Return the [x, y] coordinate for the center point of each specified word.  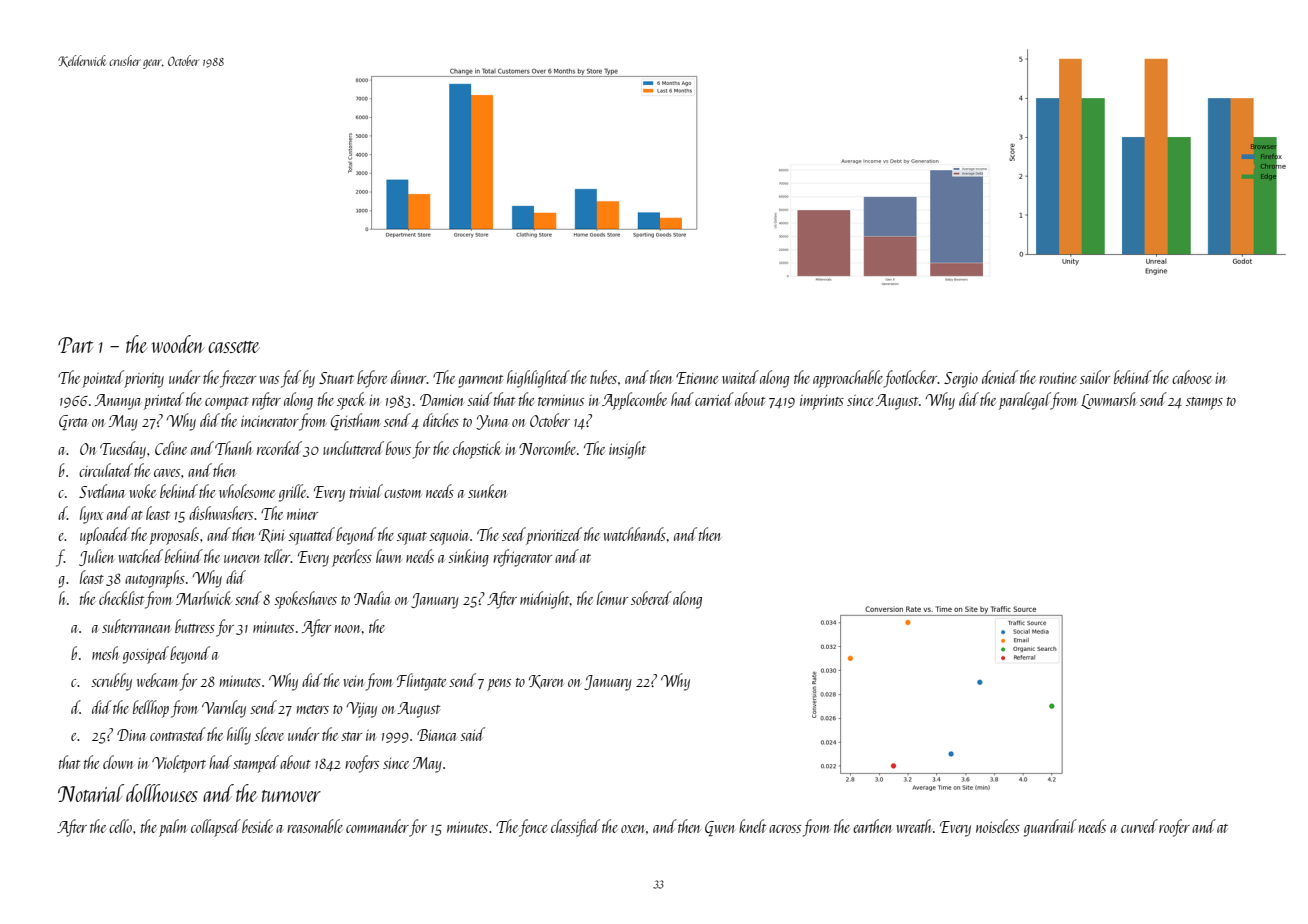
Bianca [437, 735]
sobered [651, 598]
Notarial [91, 793]
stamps [1204, 403]
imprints [822, 402]
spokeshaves [305, 600]
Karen [546, 682]
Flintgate [421, 682]
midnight [544, 600]
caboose [1192, 377]
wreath [914, 826]
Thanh [233, 448]
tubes [603, 377]
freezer [238, 379]
